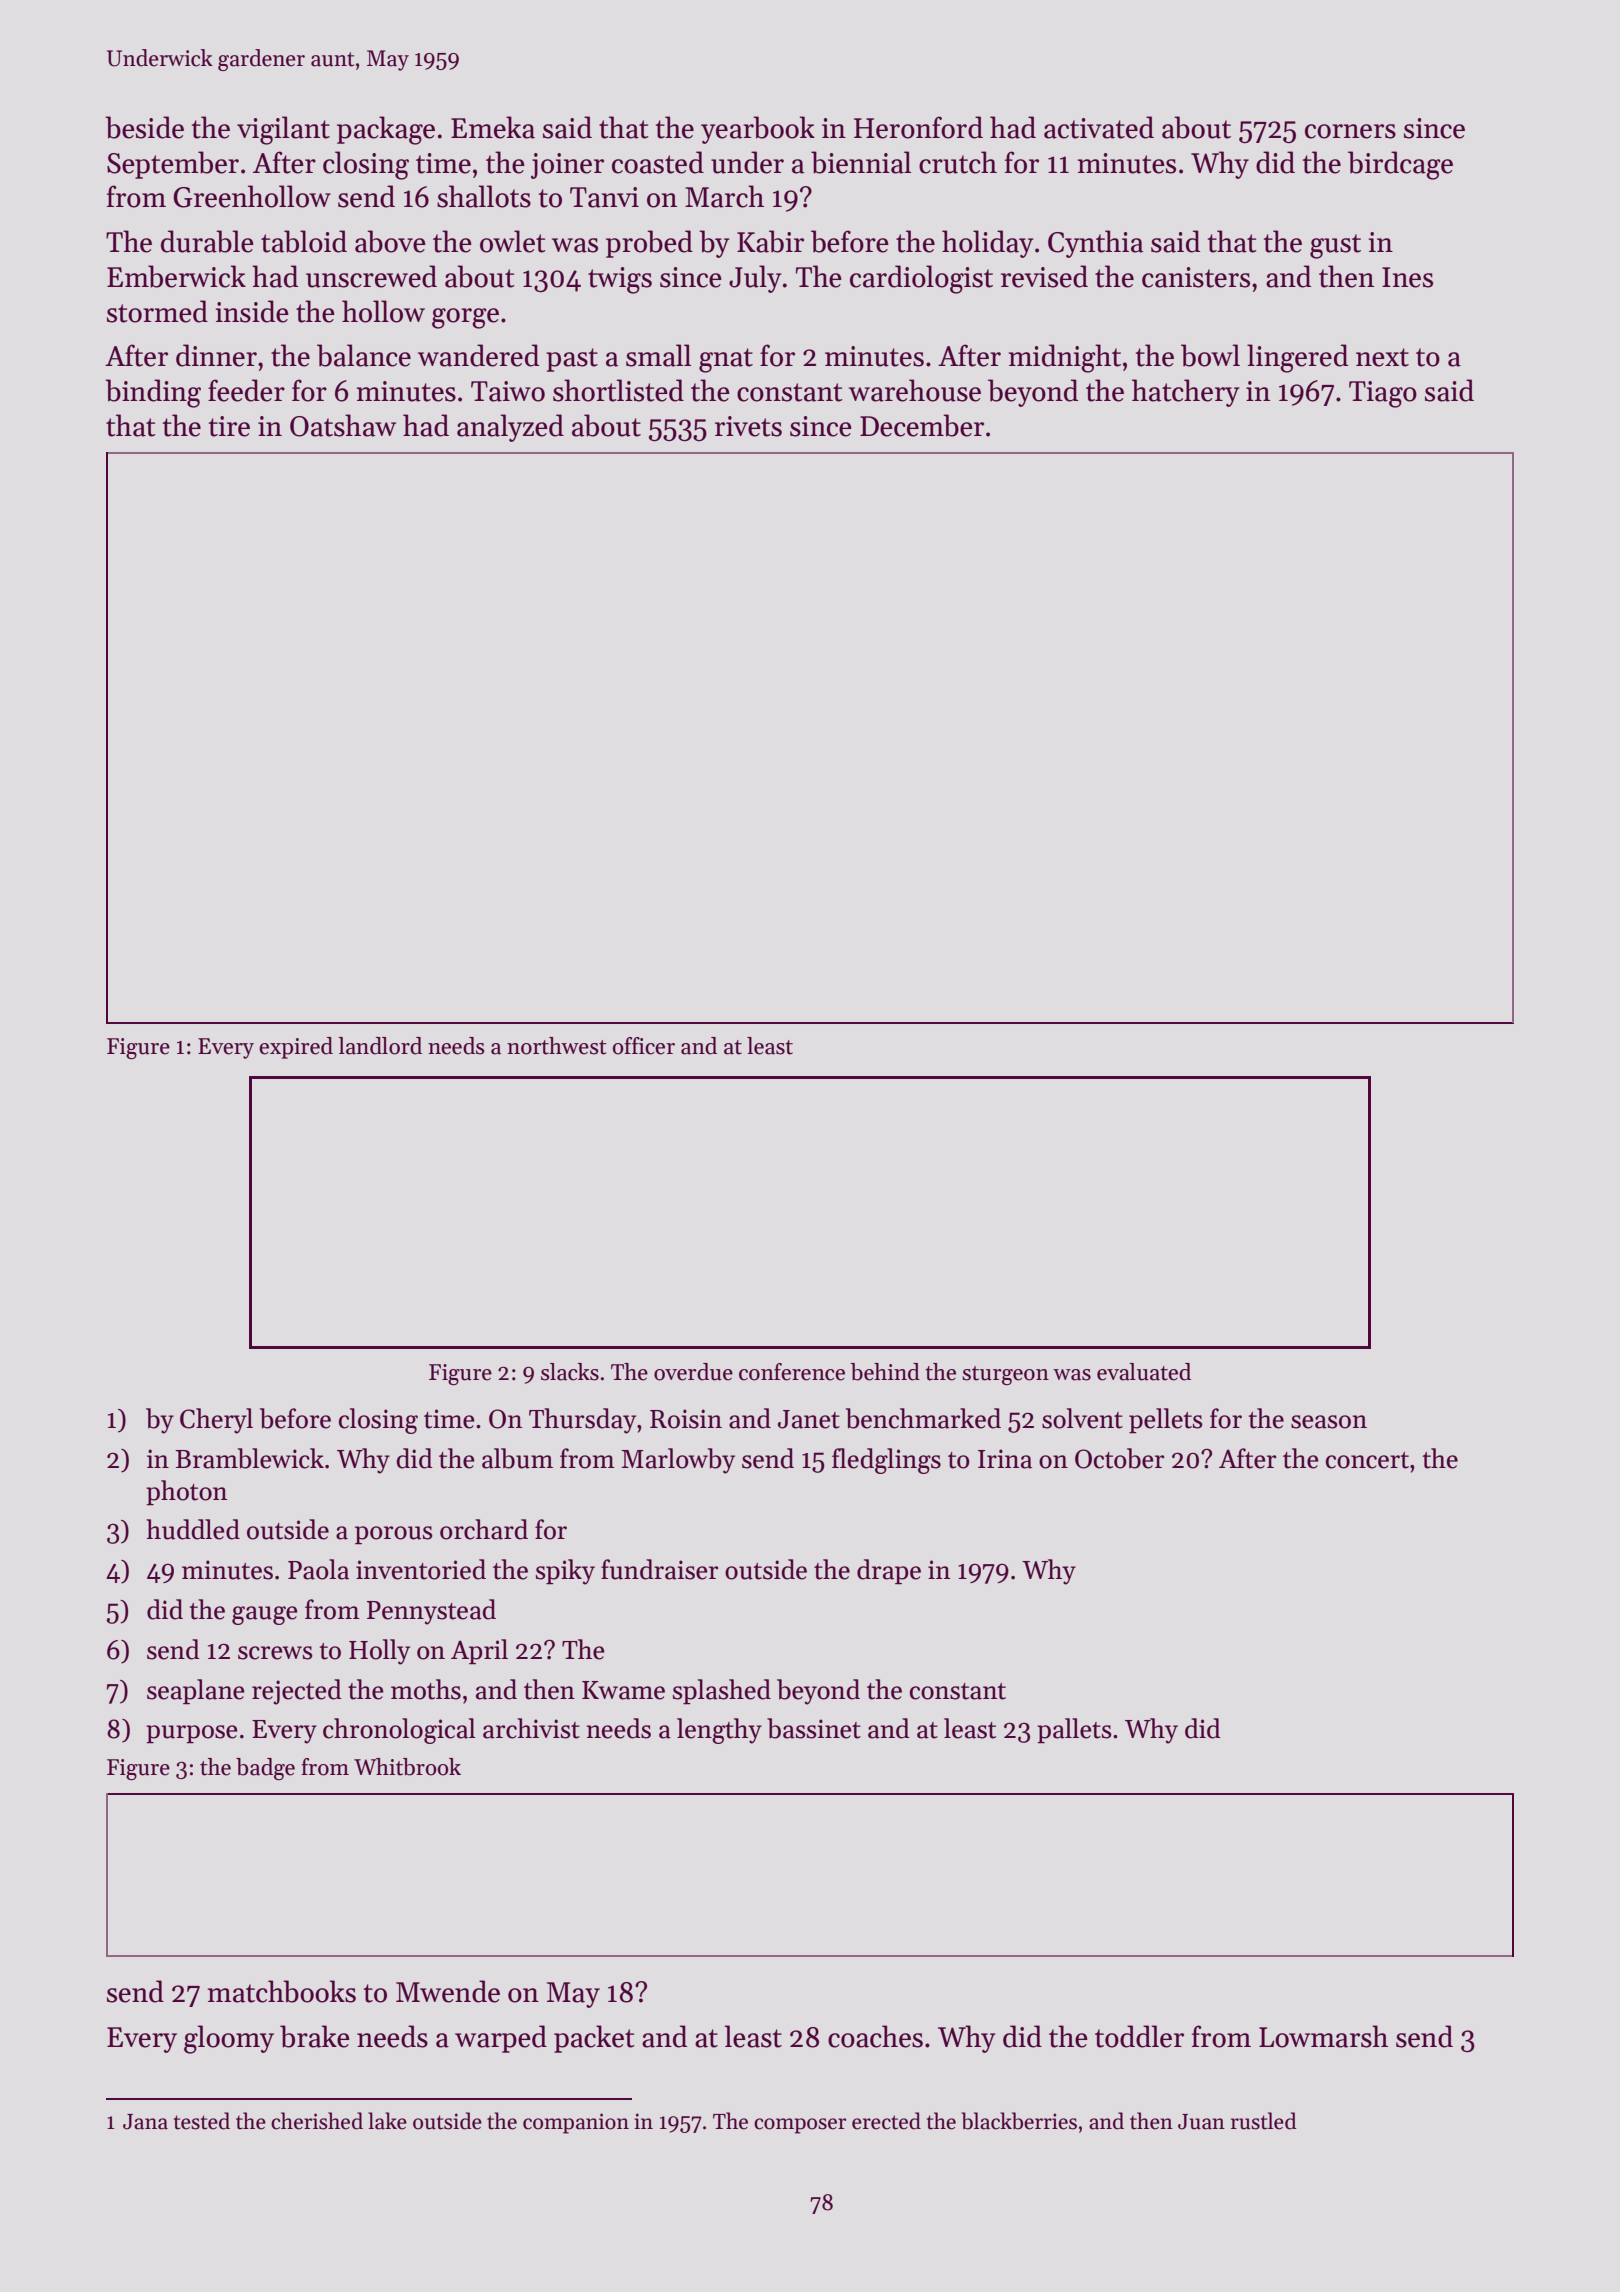 The height and width of the screenshot is (2292, 1620). Describe the element at coordinates (193, 1529) in the screenshot. I see `huddled` at that location.
